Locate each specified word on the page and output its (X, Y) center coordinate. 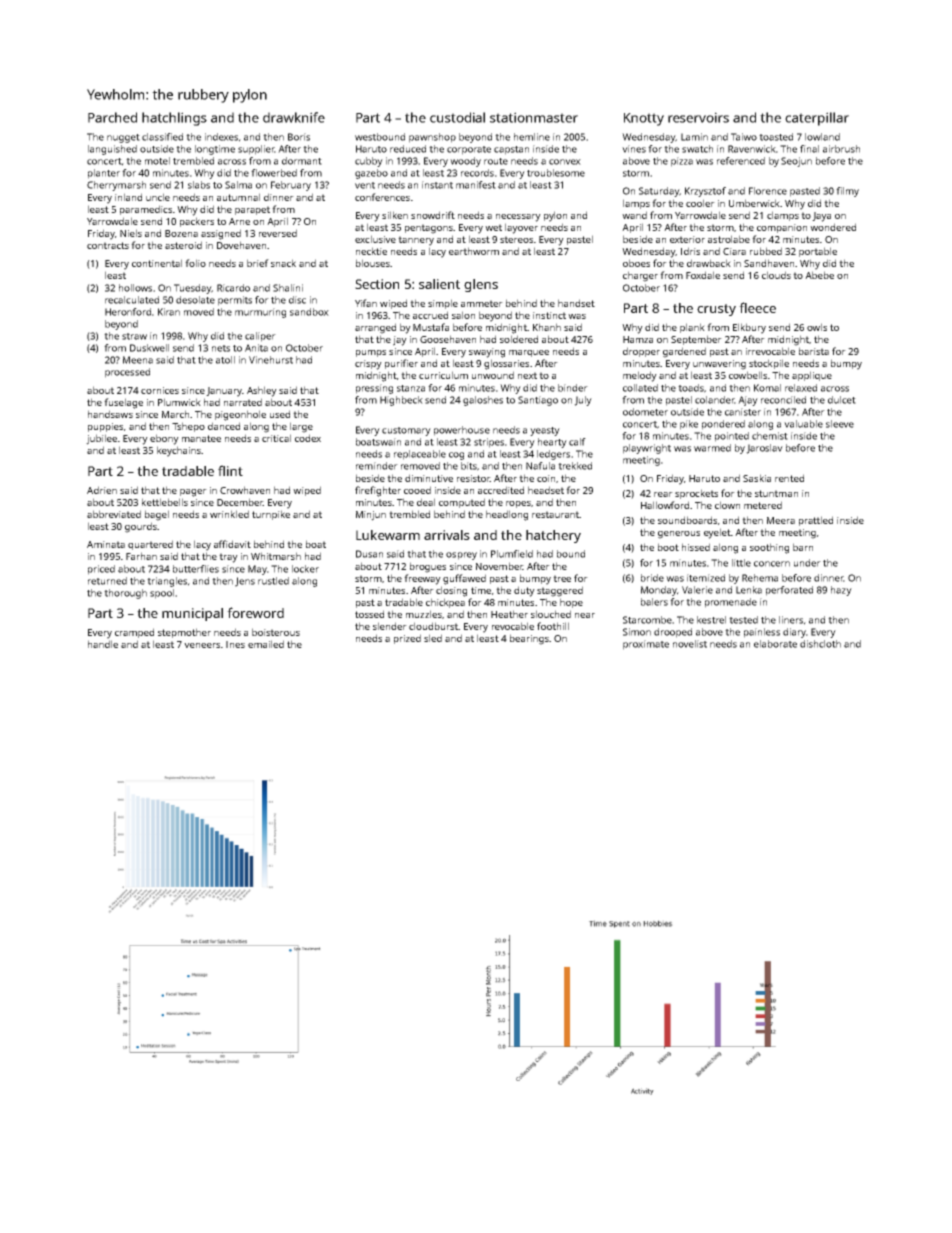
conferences (382, 197)
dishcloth (820, 644)
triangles (167, 582)
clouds (776, 275)
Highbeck (401, 401)
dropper (641, 352)
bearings (529, 639)
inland (128, 197)
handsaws (110, 414)
